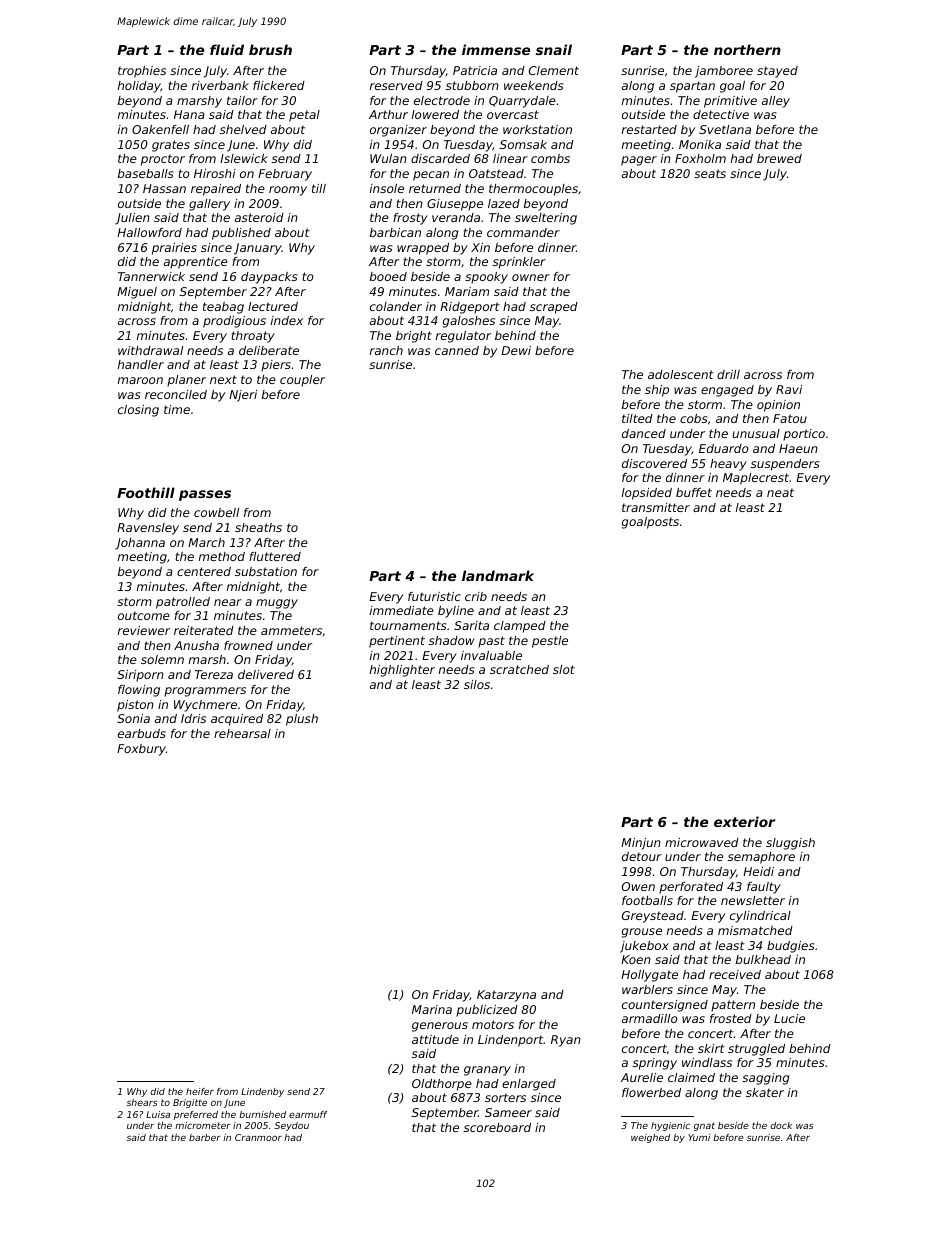 The image size is (952, 1233). I want to click on seats, so click(710, 173).
